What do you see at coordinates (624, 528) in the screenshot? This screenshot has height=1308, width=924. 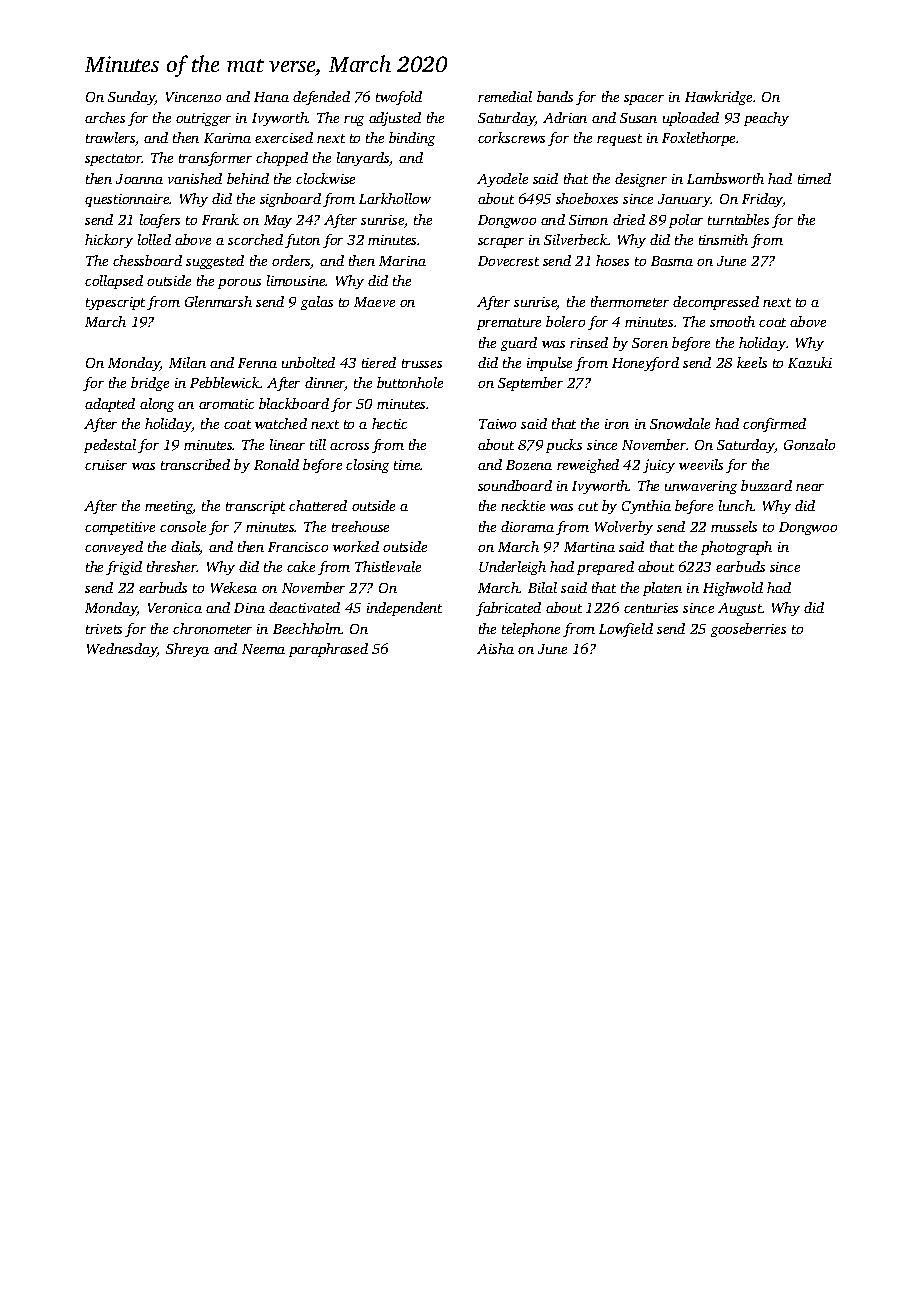 I see `Wolverby` at bounding box center [624, 528].
